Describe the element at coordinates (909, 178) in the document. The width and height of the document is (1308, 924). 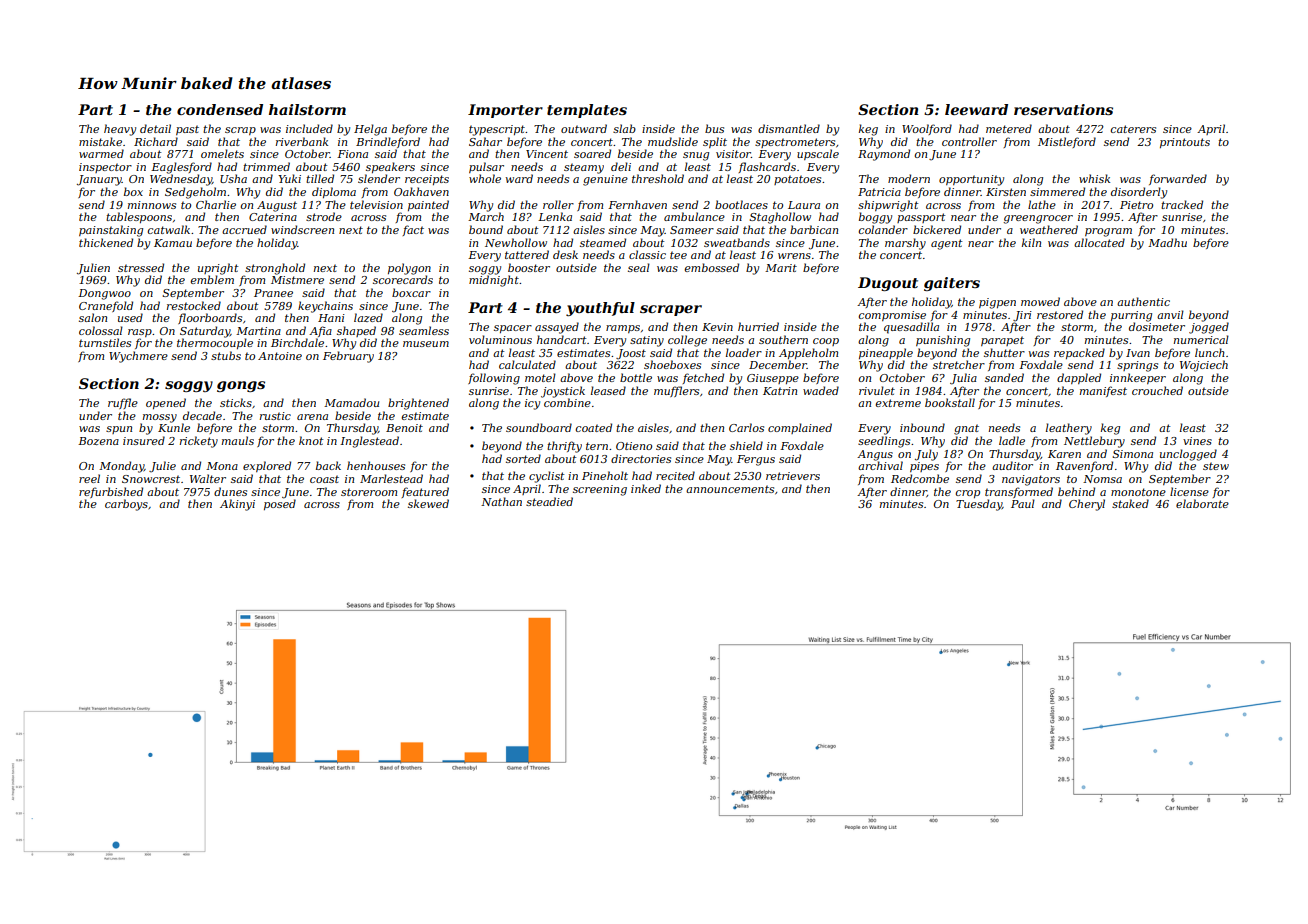
I see `modern` at that location.
